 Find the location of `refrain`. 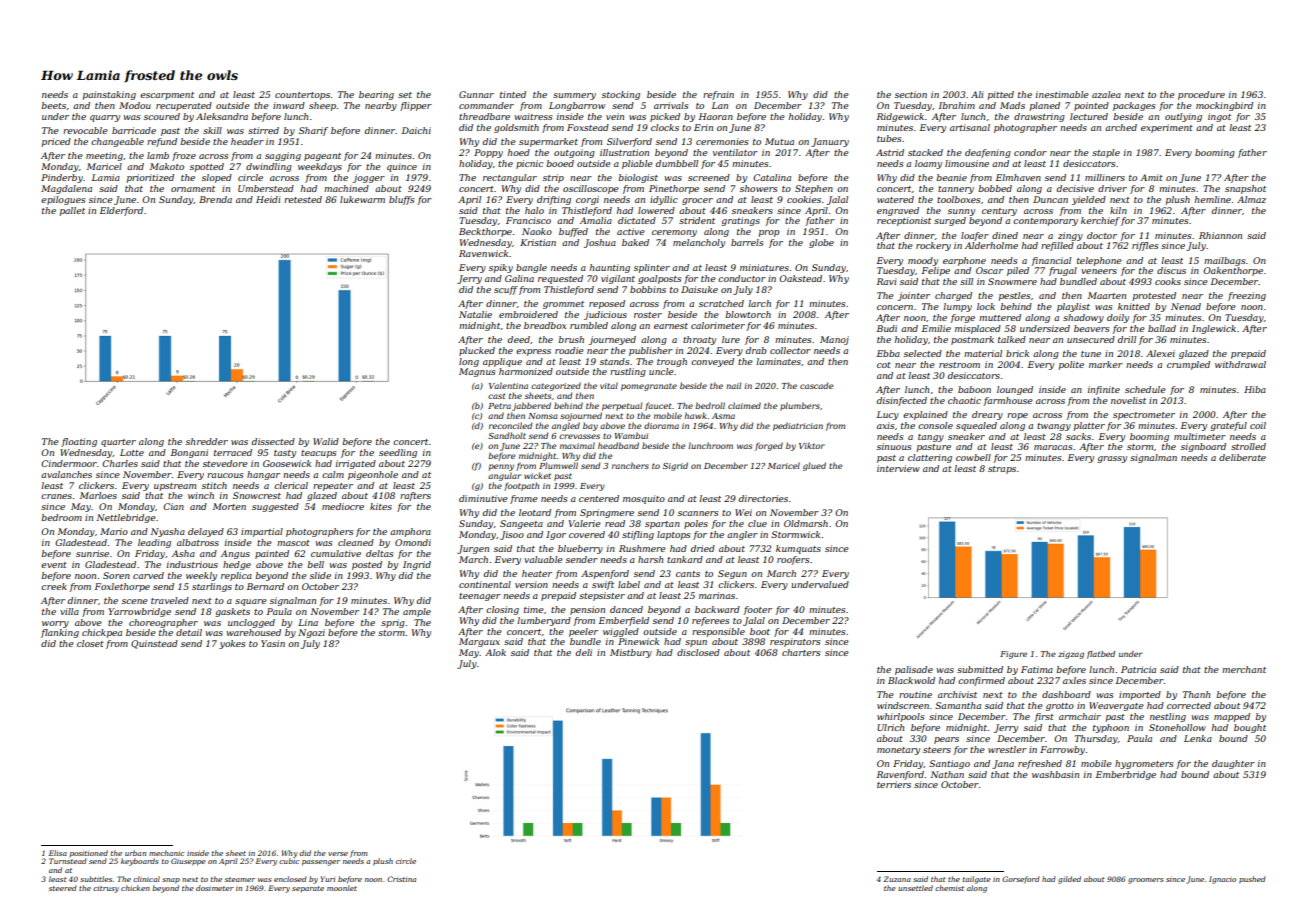

refrain is located at coordinates (718, 95).
